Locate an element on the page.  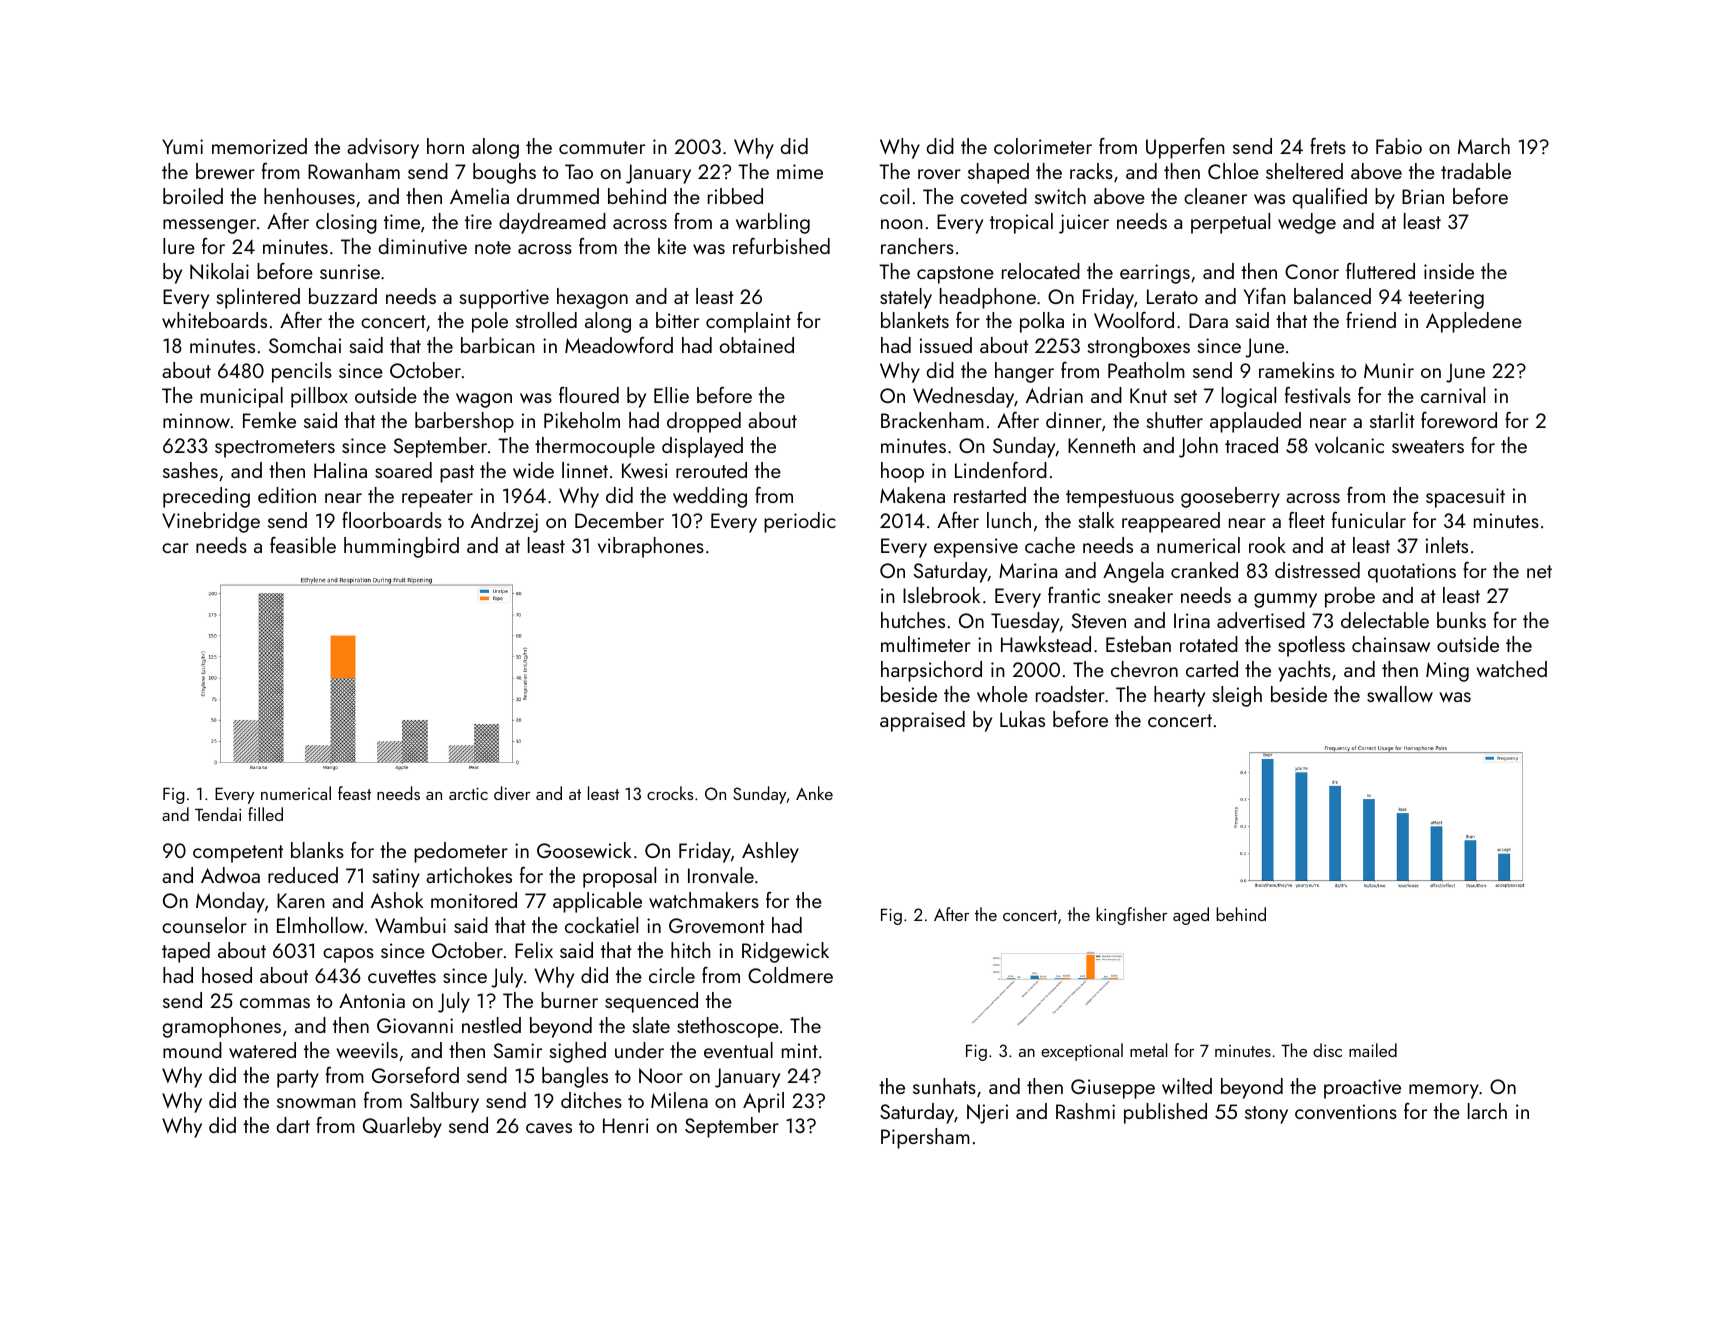
larch is located at coordinates (1487, 1111).
